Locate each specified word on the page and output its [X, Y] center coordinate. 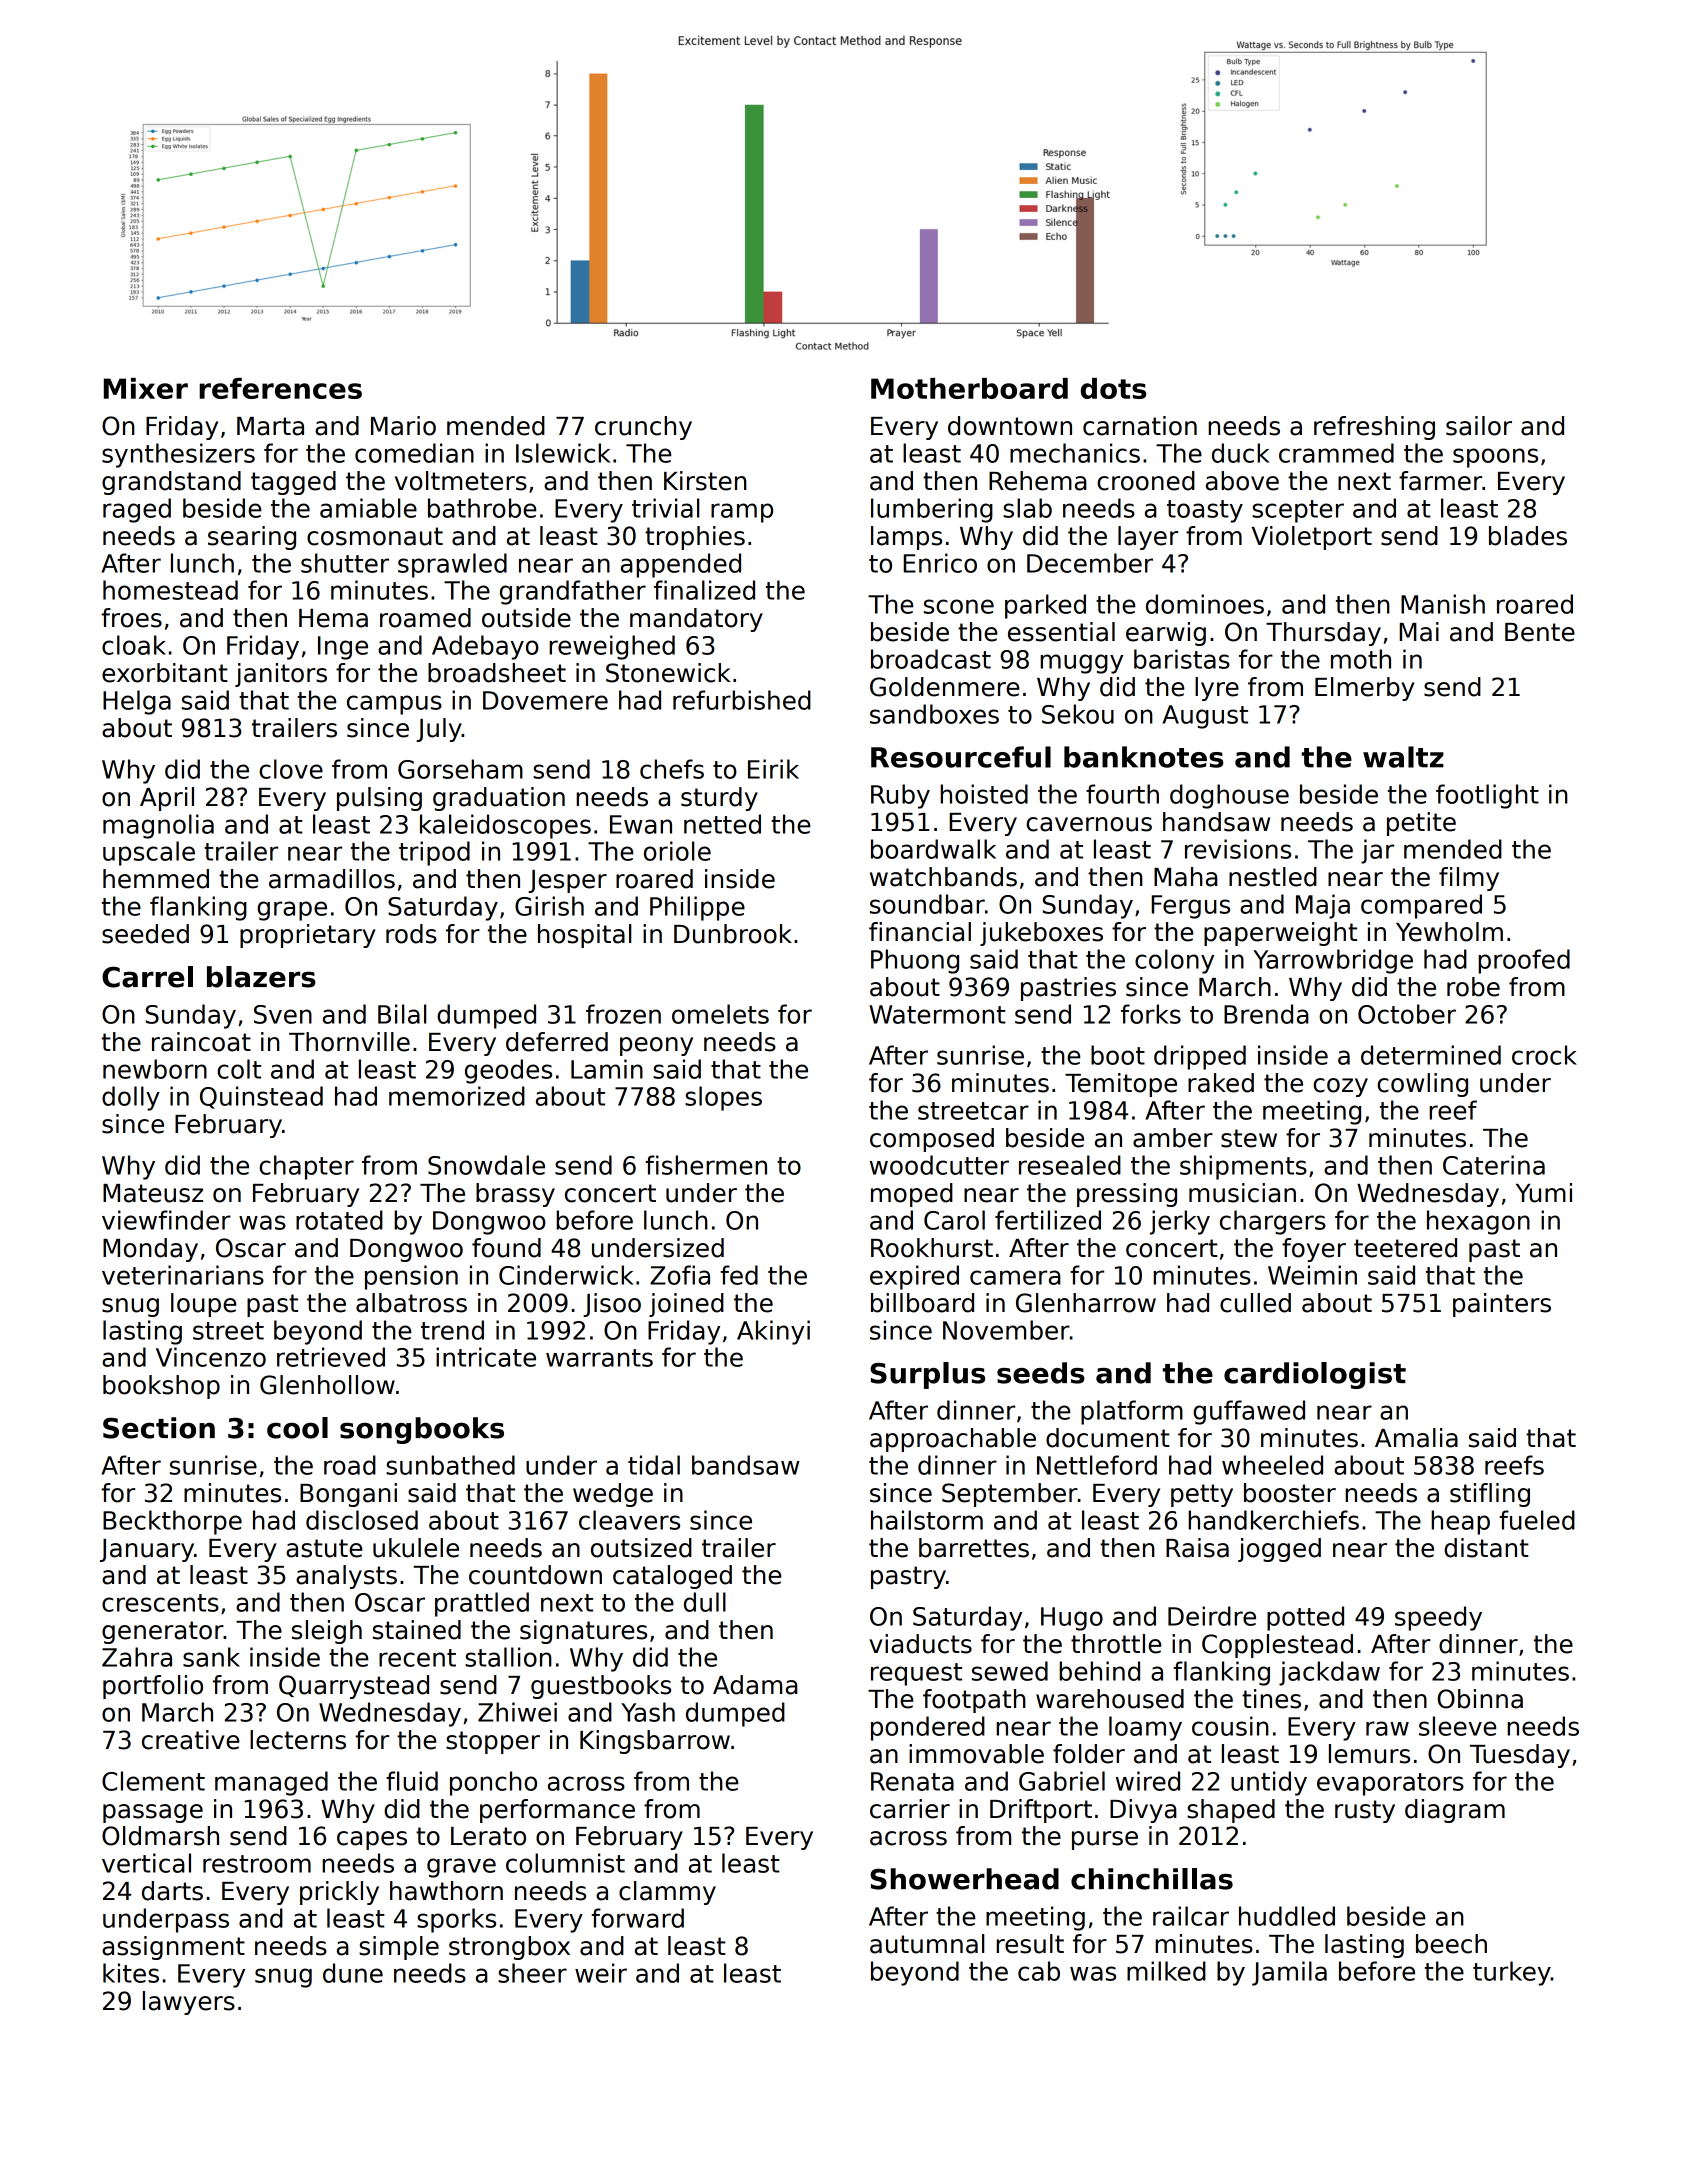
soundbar [927, 904]
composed [932, 1140]
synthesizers [178, 455]
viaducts [920, 1644]
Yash [648, 1712]
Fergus [1190, 907]
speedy [1438, 1618]
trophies [695, 538]
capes [372, 1840]
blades [1528, 536]
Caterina [1494, 1165]
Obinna [1480, 1699]
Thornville [349, 1042]
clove [291, 769]
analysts [346, 1577]
